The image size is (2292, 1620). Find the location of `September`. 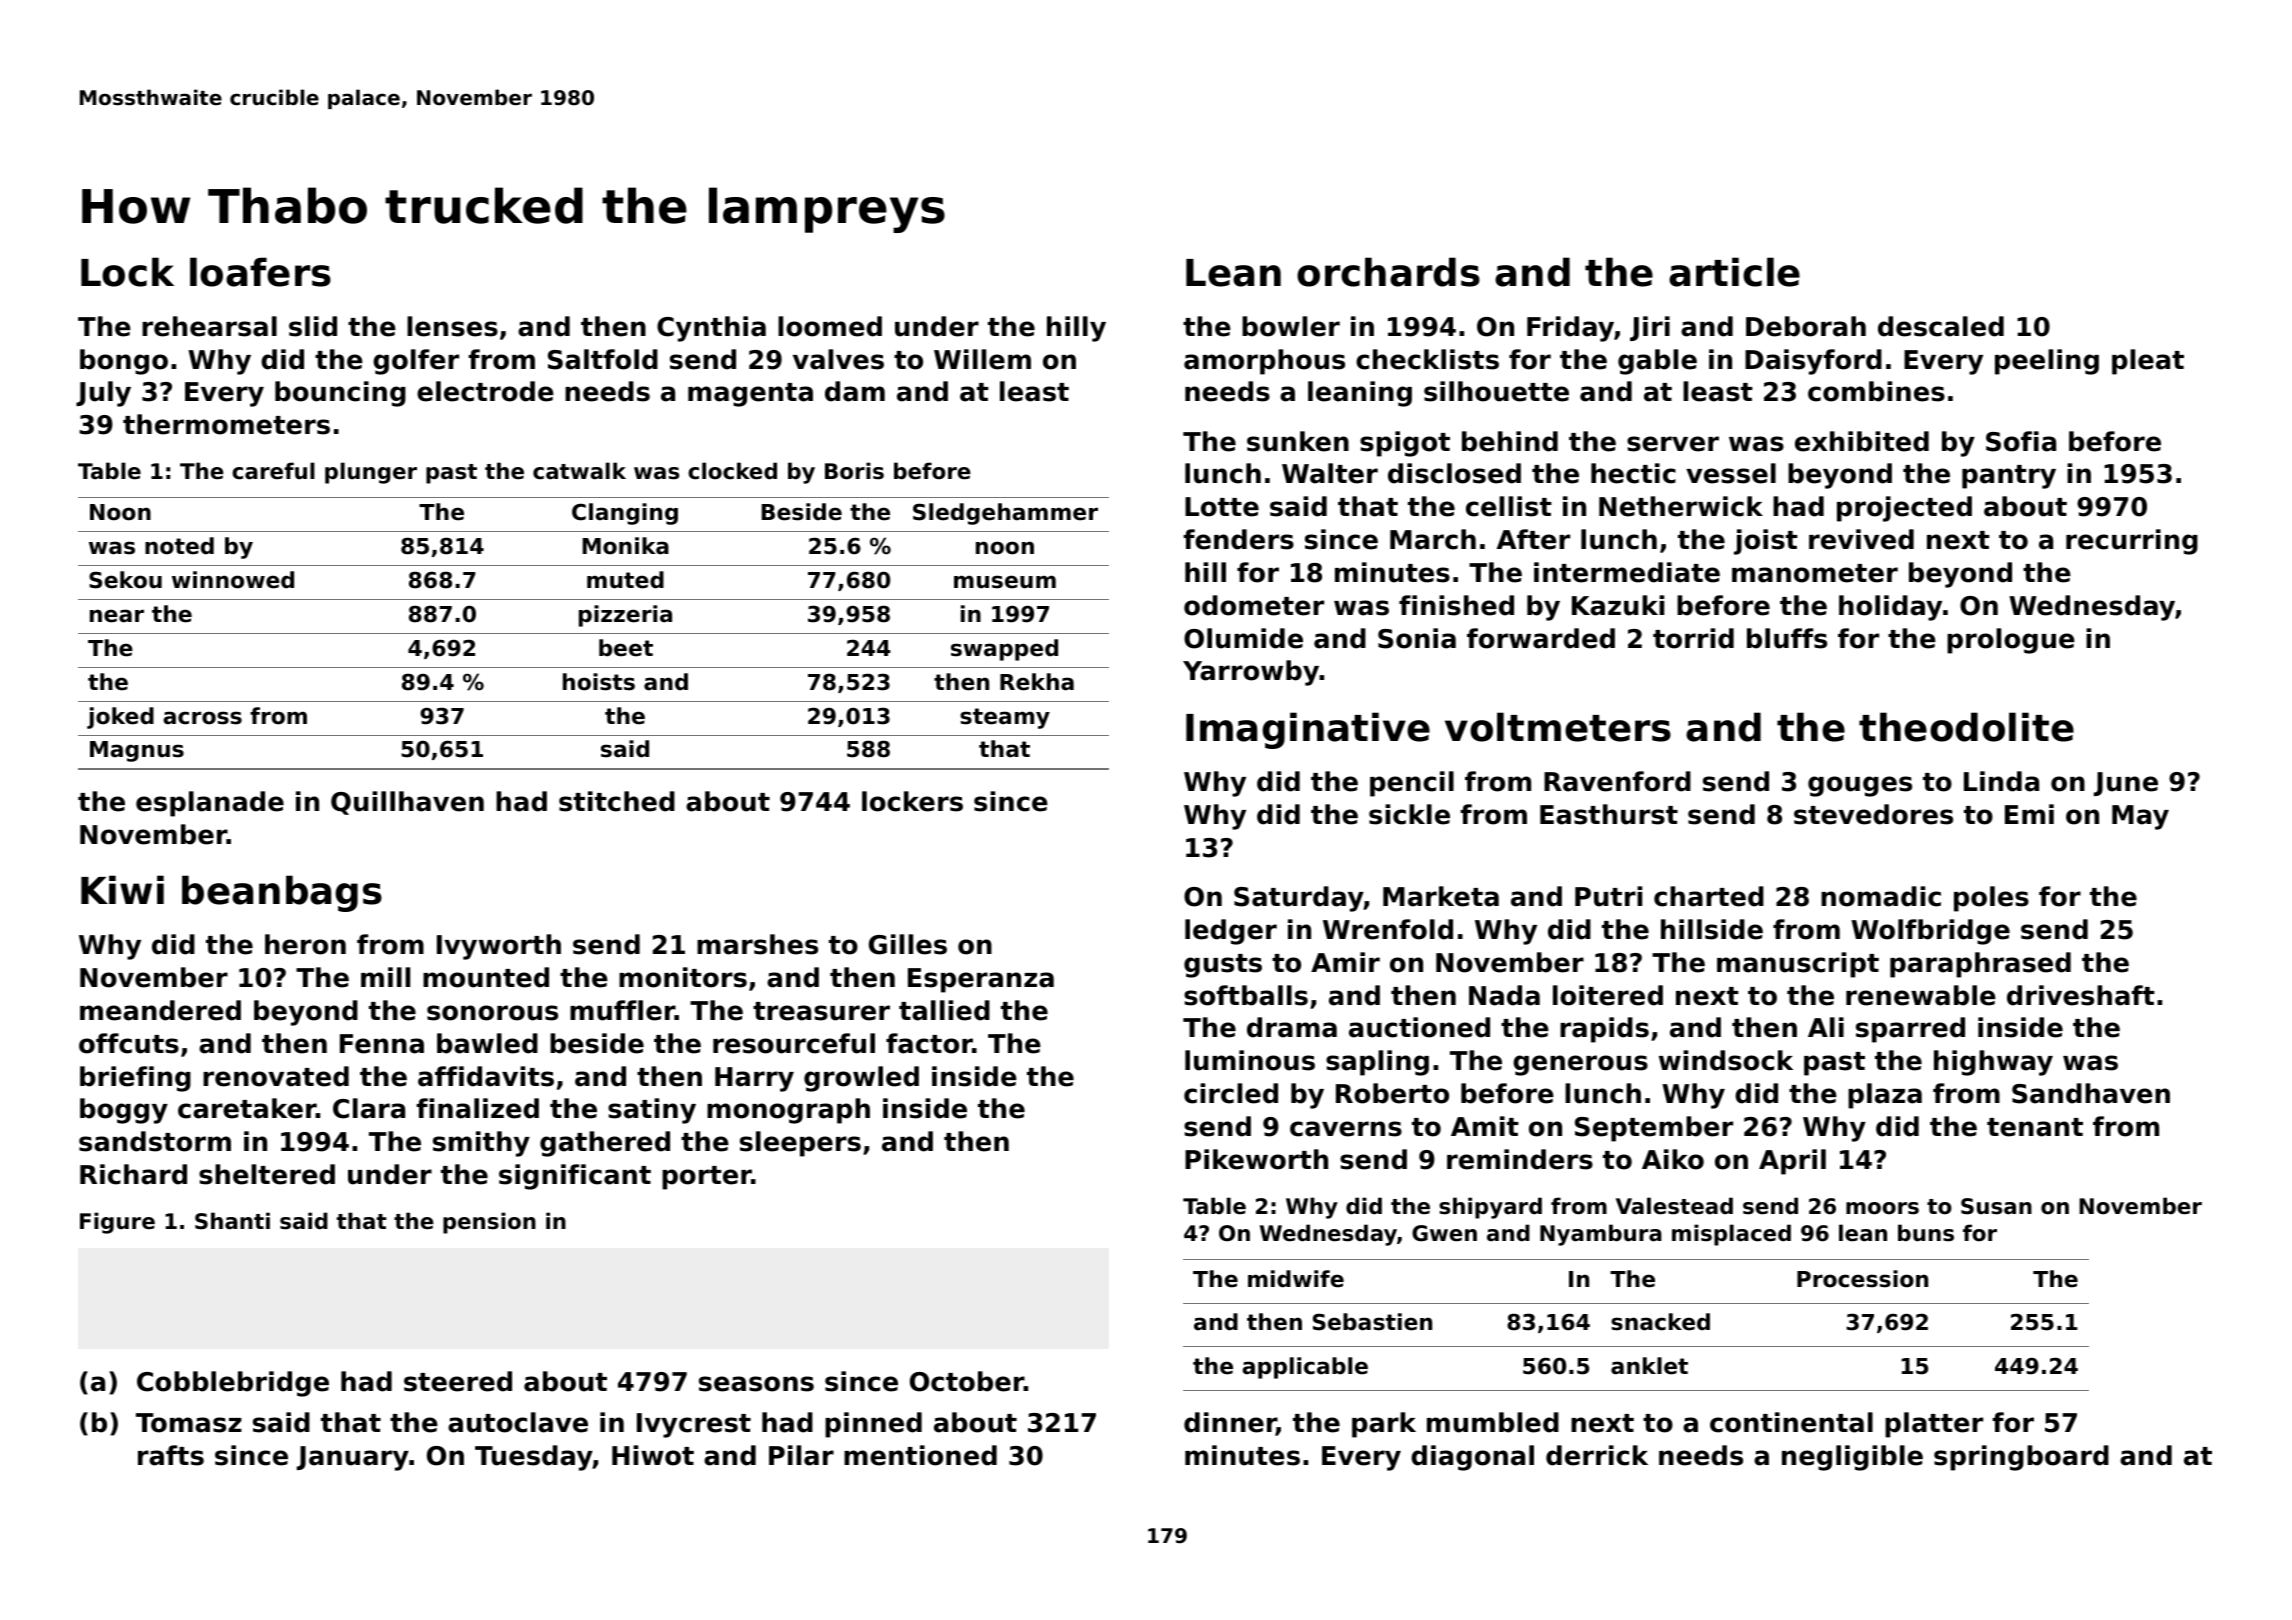

September is located at coordinates (1654, 1129).
